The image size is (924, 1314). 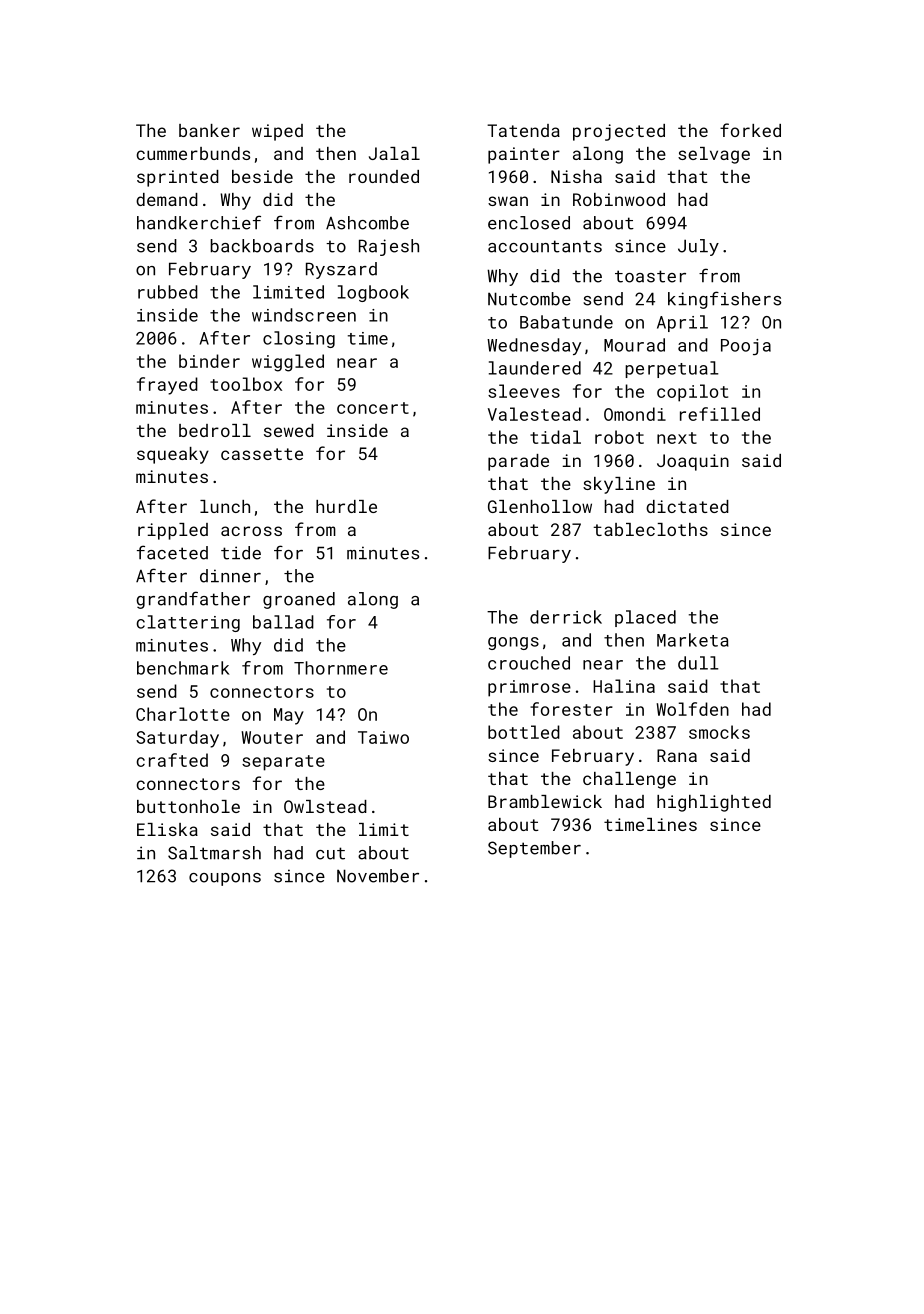 I want to click on wiped, so click(x=277, y=132).
